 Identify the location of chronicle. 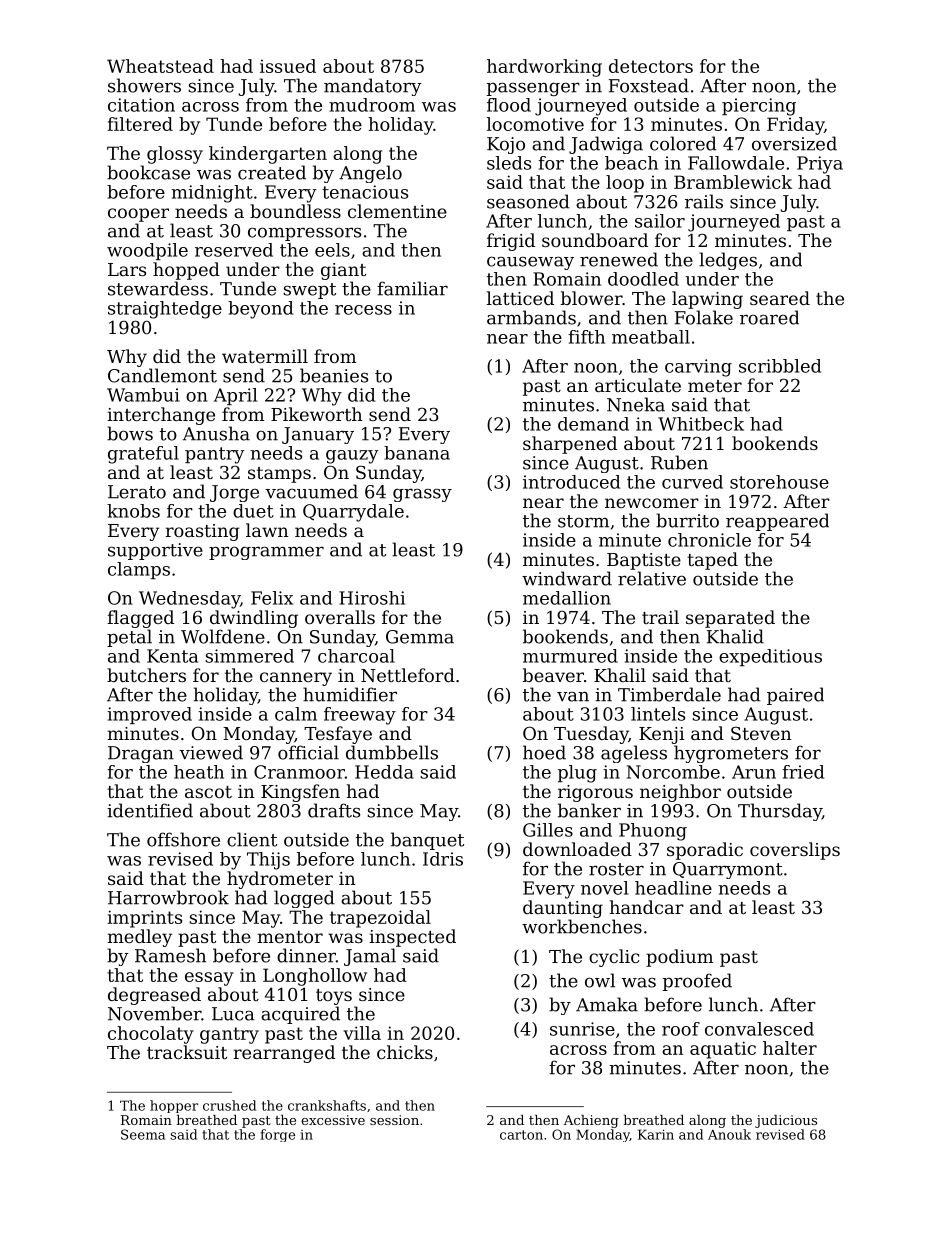
(709, 540).
